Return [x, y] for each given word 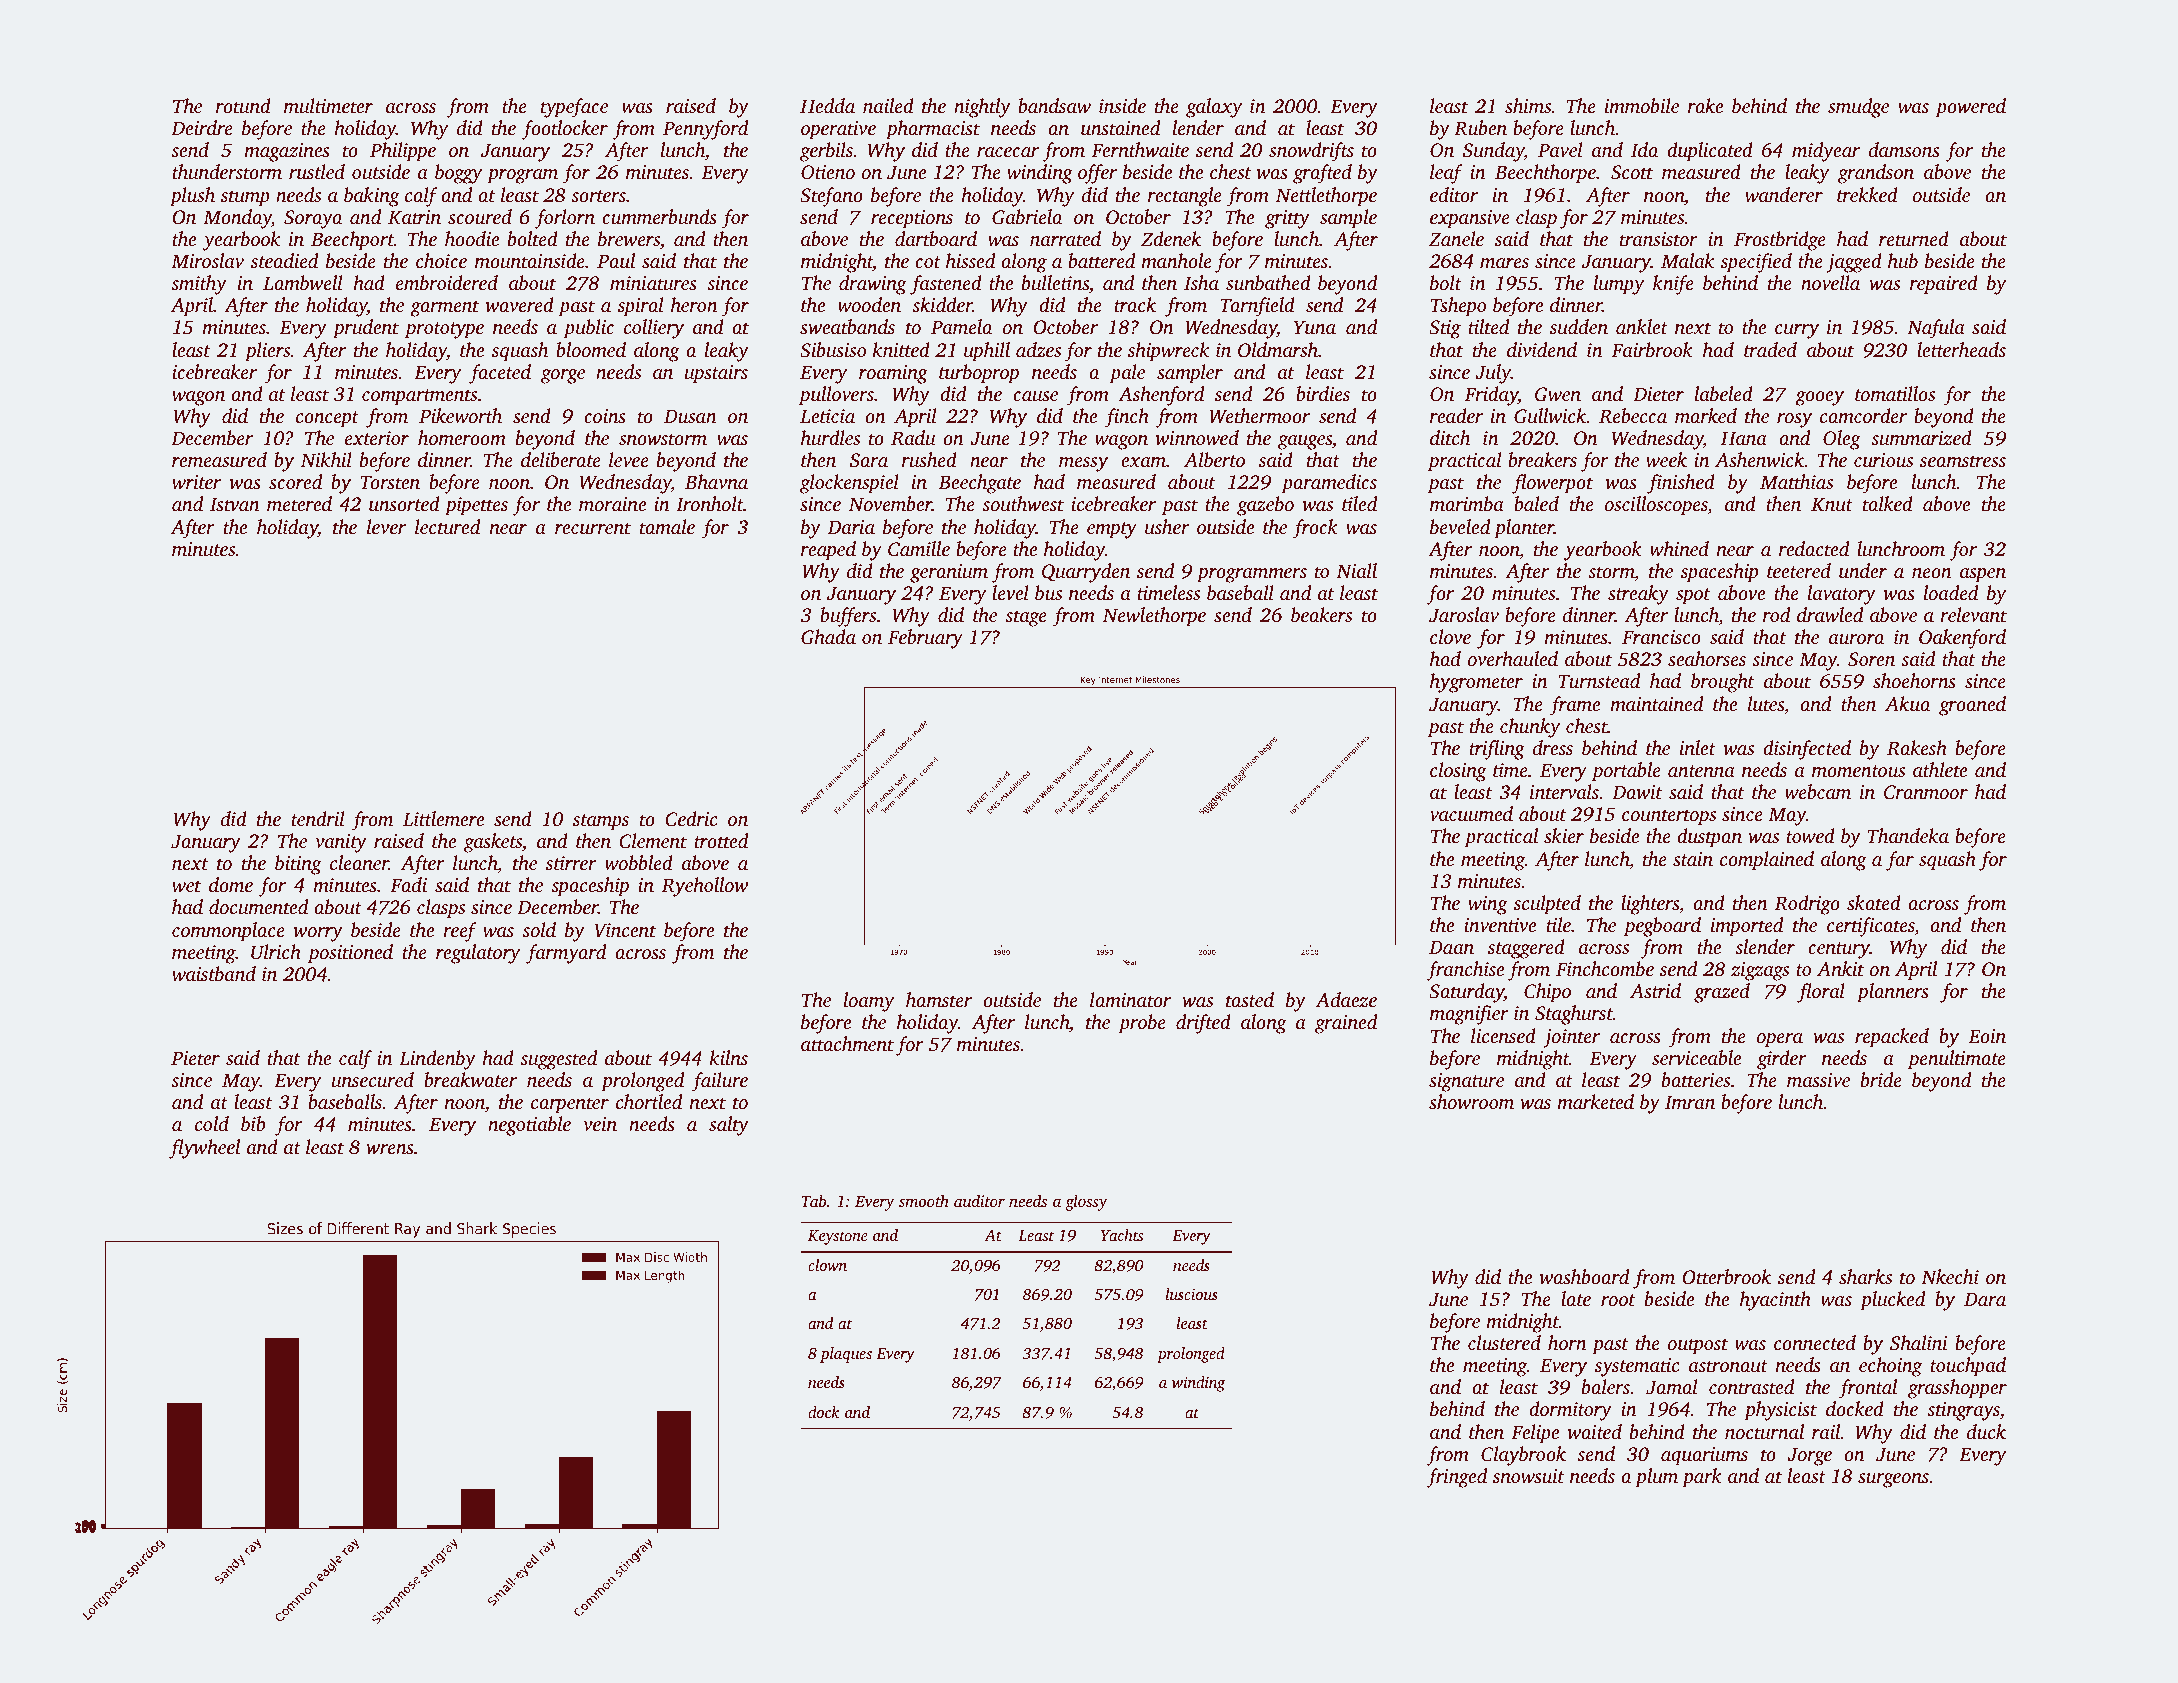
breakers [1542, 459]
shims [1528, 105]
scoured [480, 216]
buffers [848, 617]
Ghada [828, 637]
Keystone [838, 1237]
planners [1893, 993]
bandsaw [1054, 106]
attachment [847, 1043]
